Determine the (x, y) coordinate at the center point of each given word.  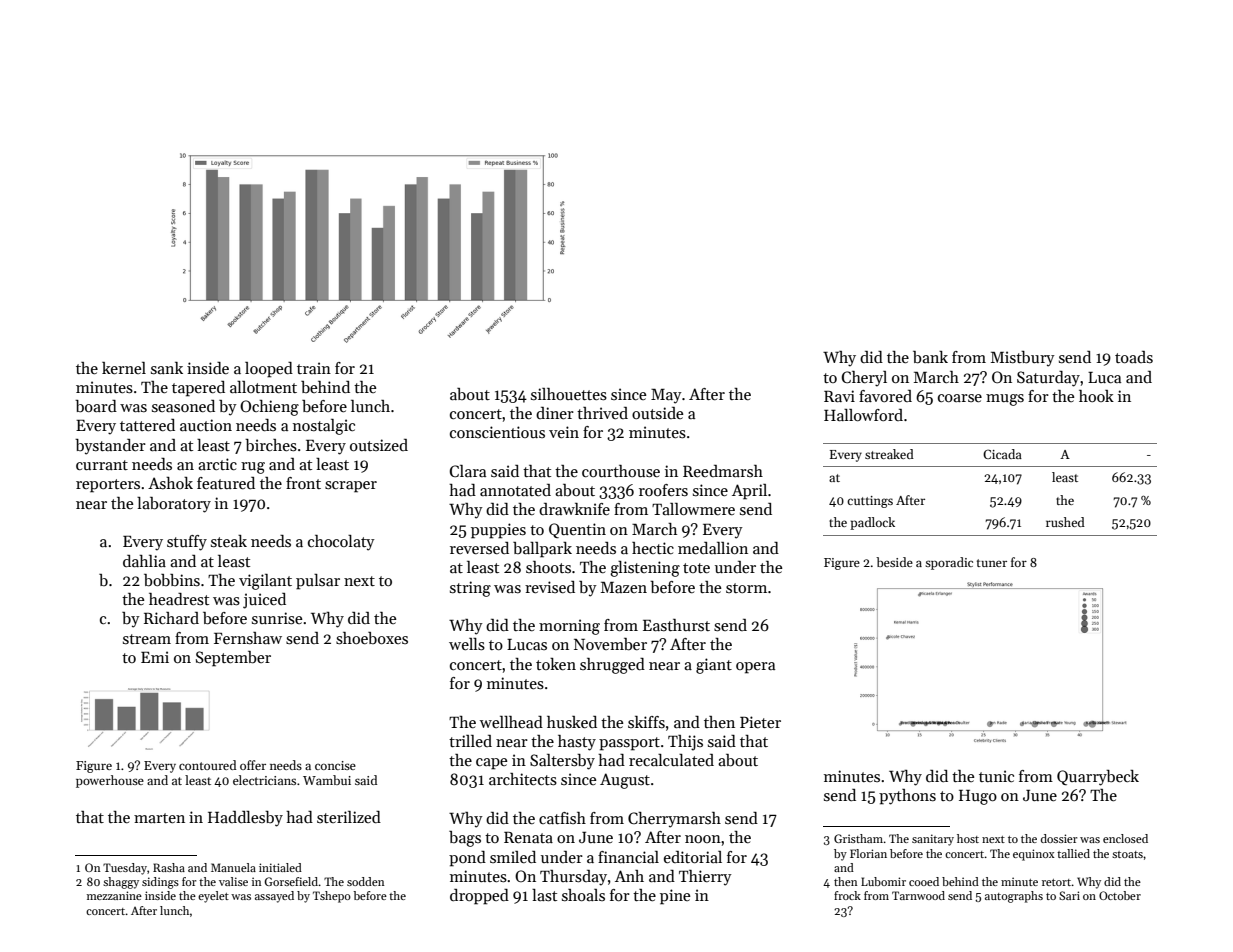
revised (550, 587)
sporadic (949, 563)
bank (930, 357)
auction (206, 425)
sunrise (277, 618)
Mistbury (1023, 359)
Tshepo (332, 897)
